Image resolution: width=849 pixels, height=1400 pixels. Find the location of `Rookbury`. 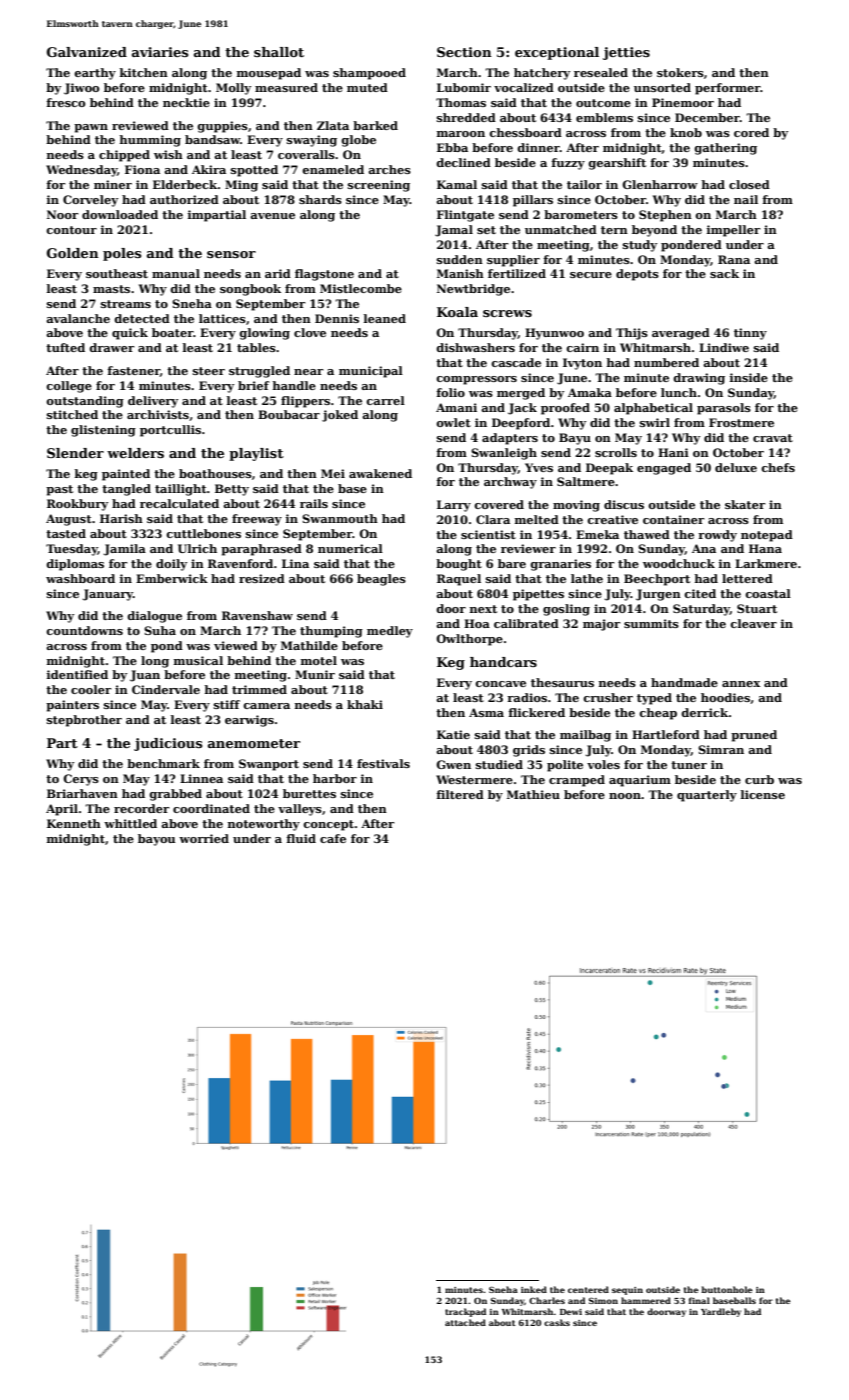

Rookbury is located at coordinates (77, 505).
